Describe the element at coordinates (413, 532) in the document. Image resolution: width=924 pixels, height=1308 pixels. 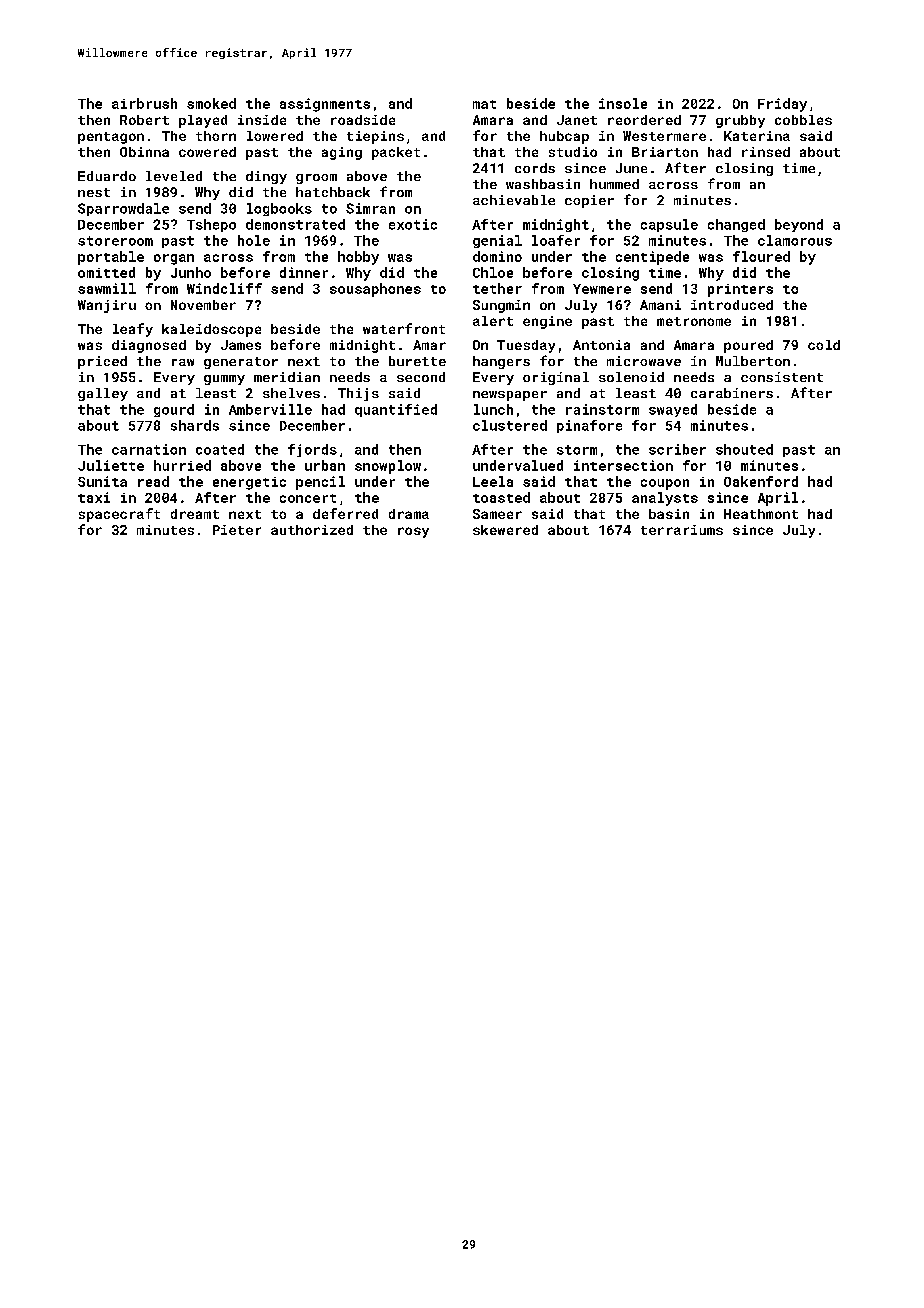
I see `rosy` at that location.
